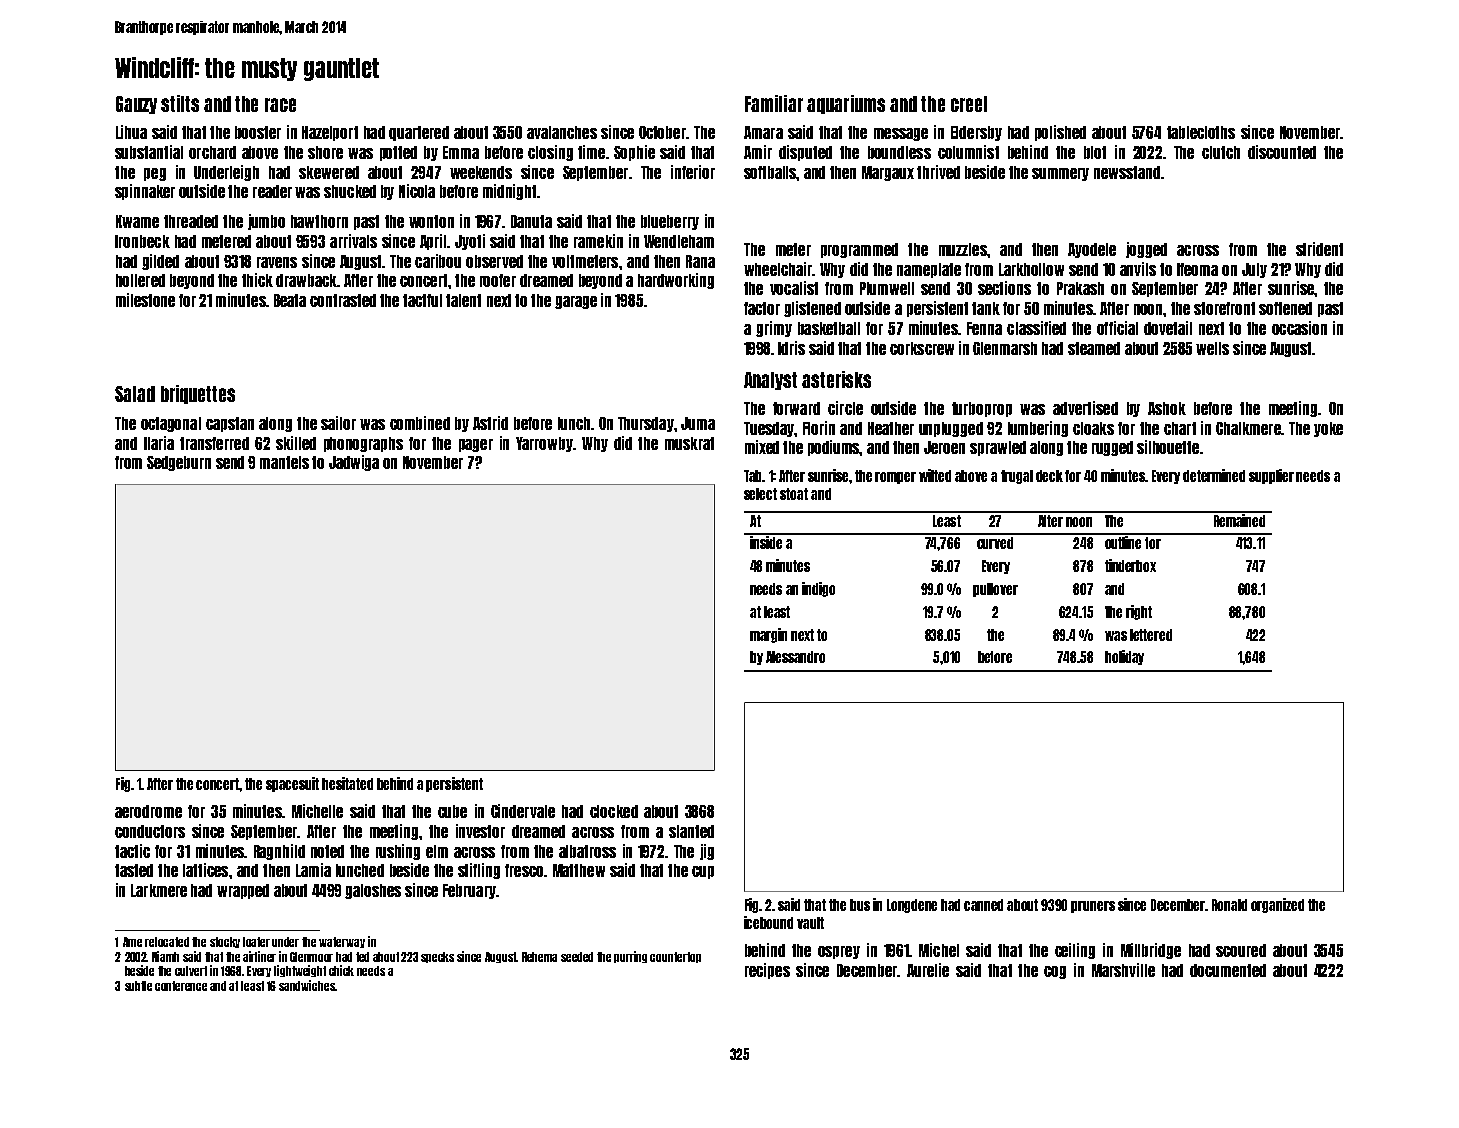  Describe the element at coordinates (149, 152) in the image. I see `substantial` at that location.
